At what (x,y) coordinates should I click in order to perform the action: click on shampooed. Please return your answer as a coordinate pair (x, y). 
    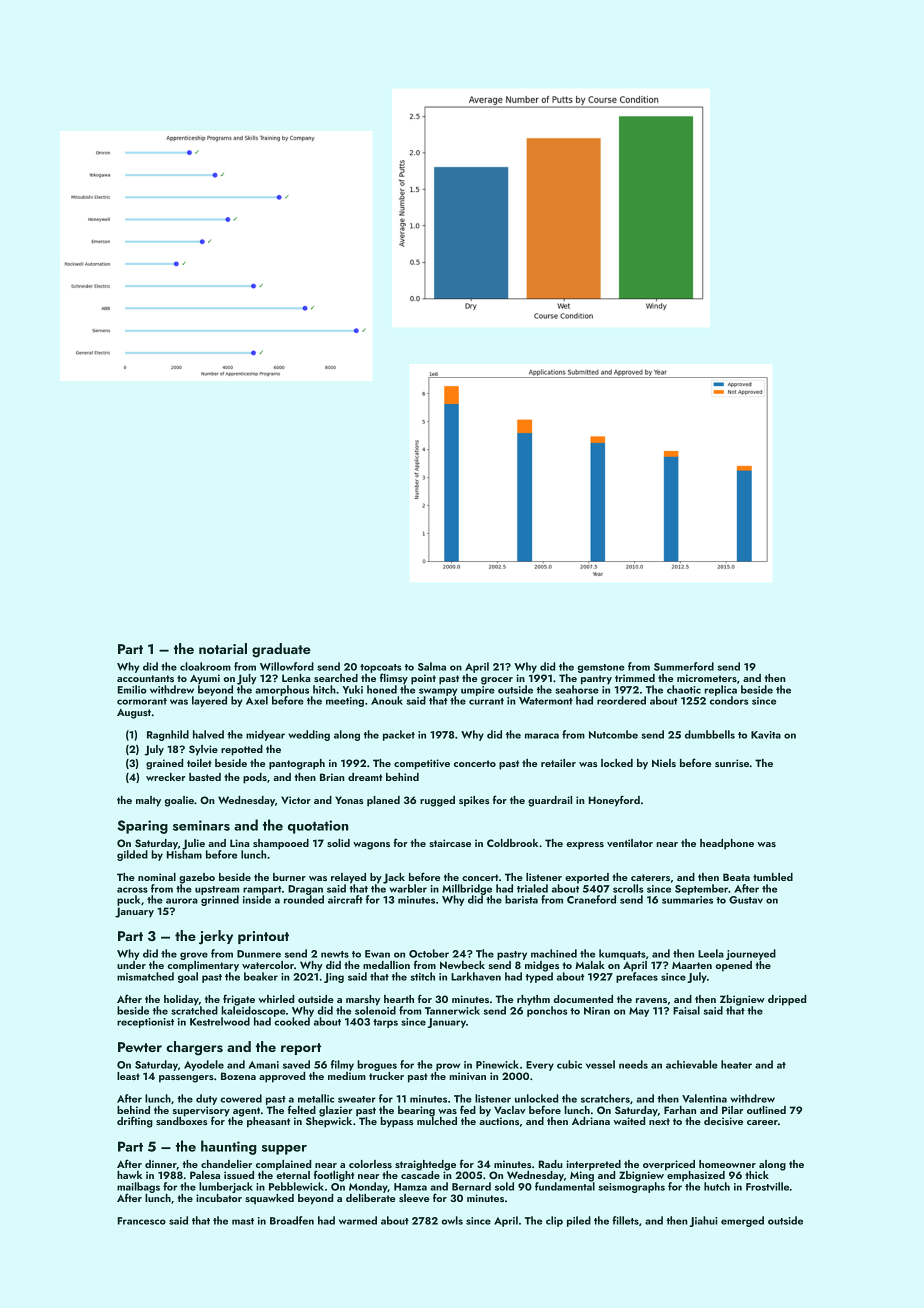
    Looking at the image, I should click on (281, 844).
